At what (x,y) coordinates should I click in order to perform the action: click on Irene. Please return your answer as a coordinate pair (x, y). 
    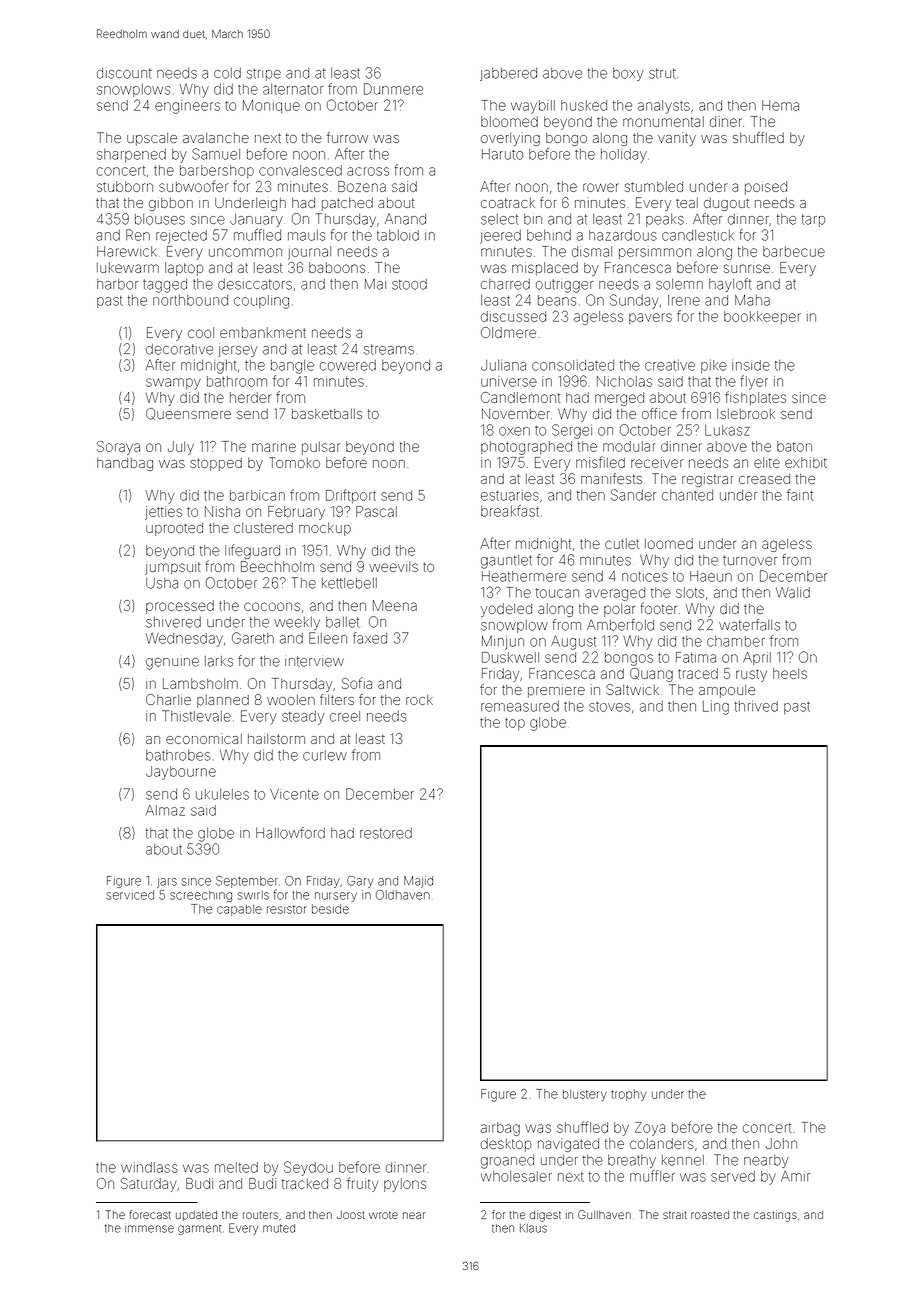
    Looking at the image, I should click on (684, 300).
